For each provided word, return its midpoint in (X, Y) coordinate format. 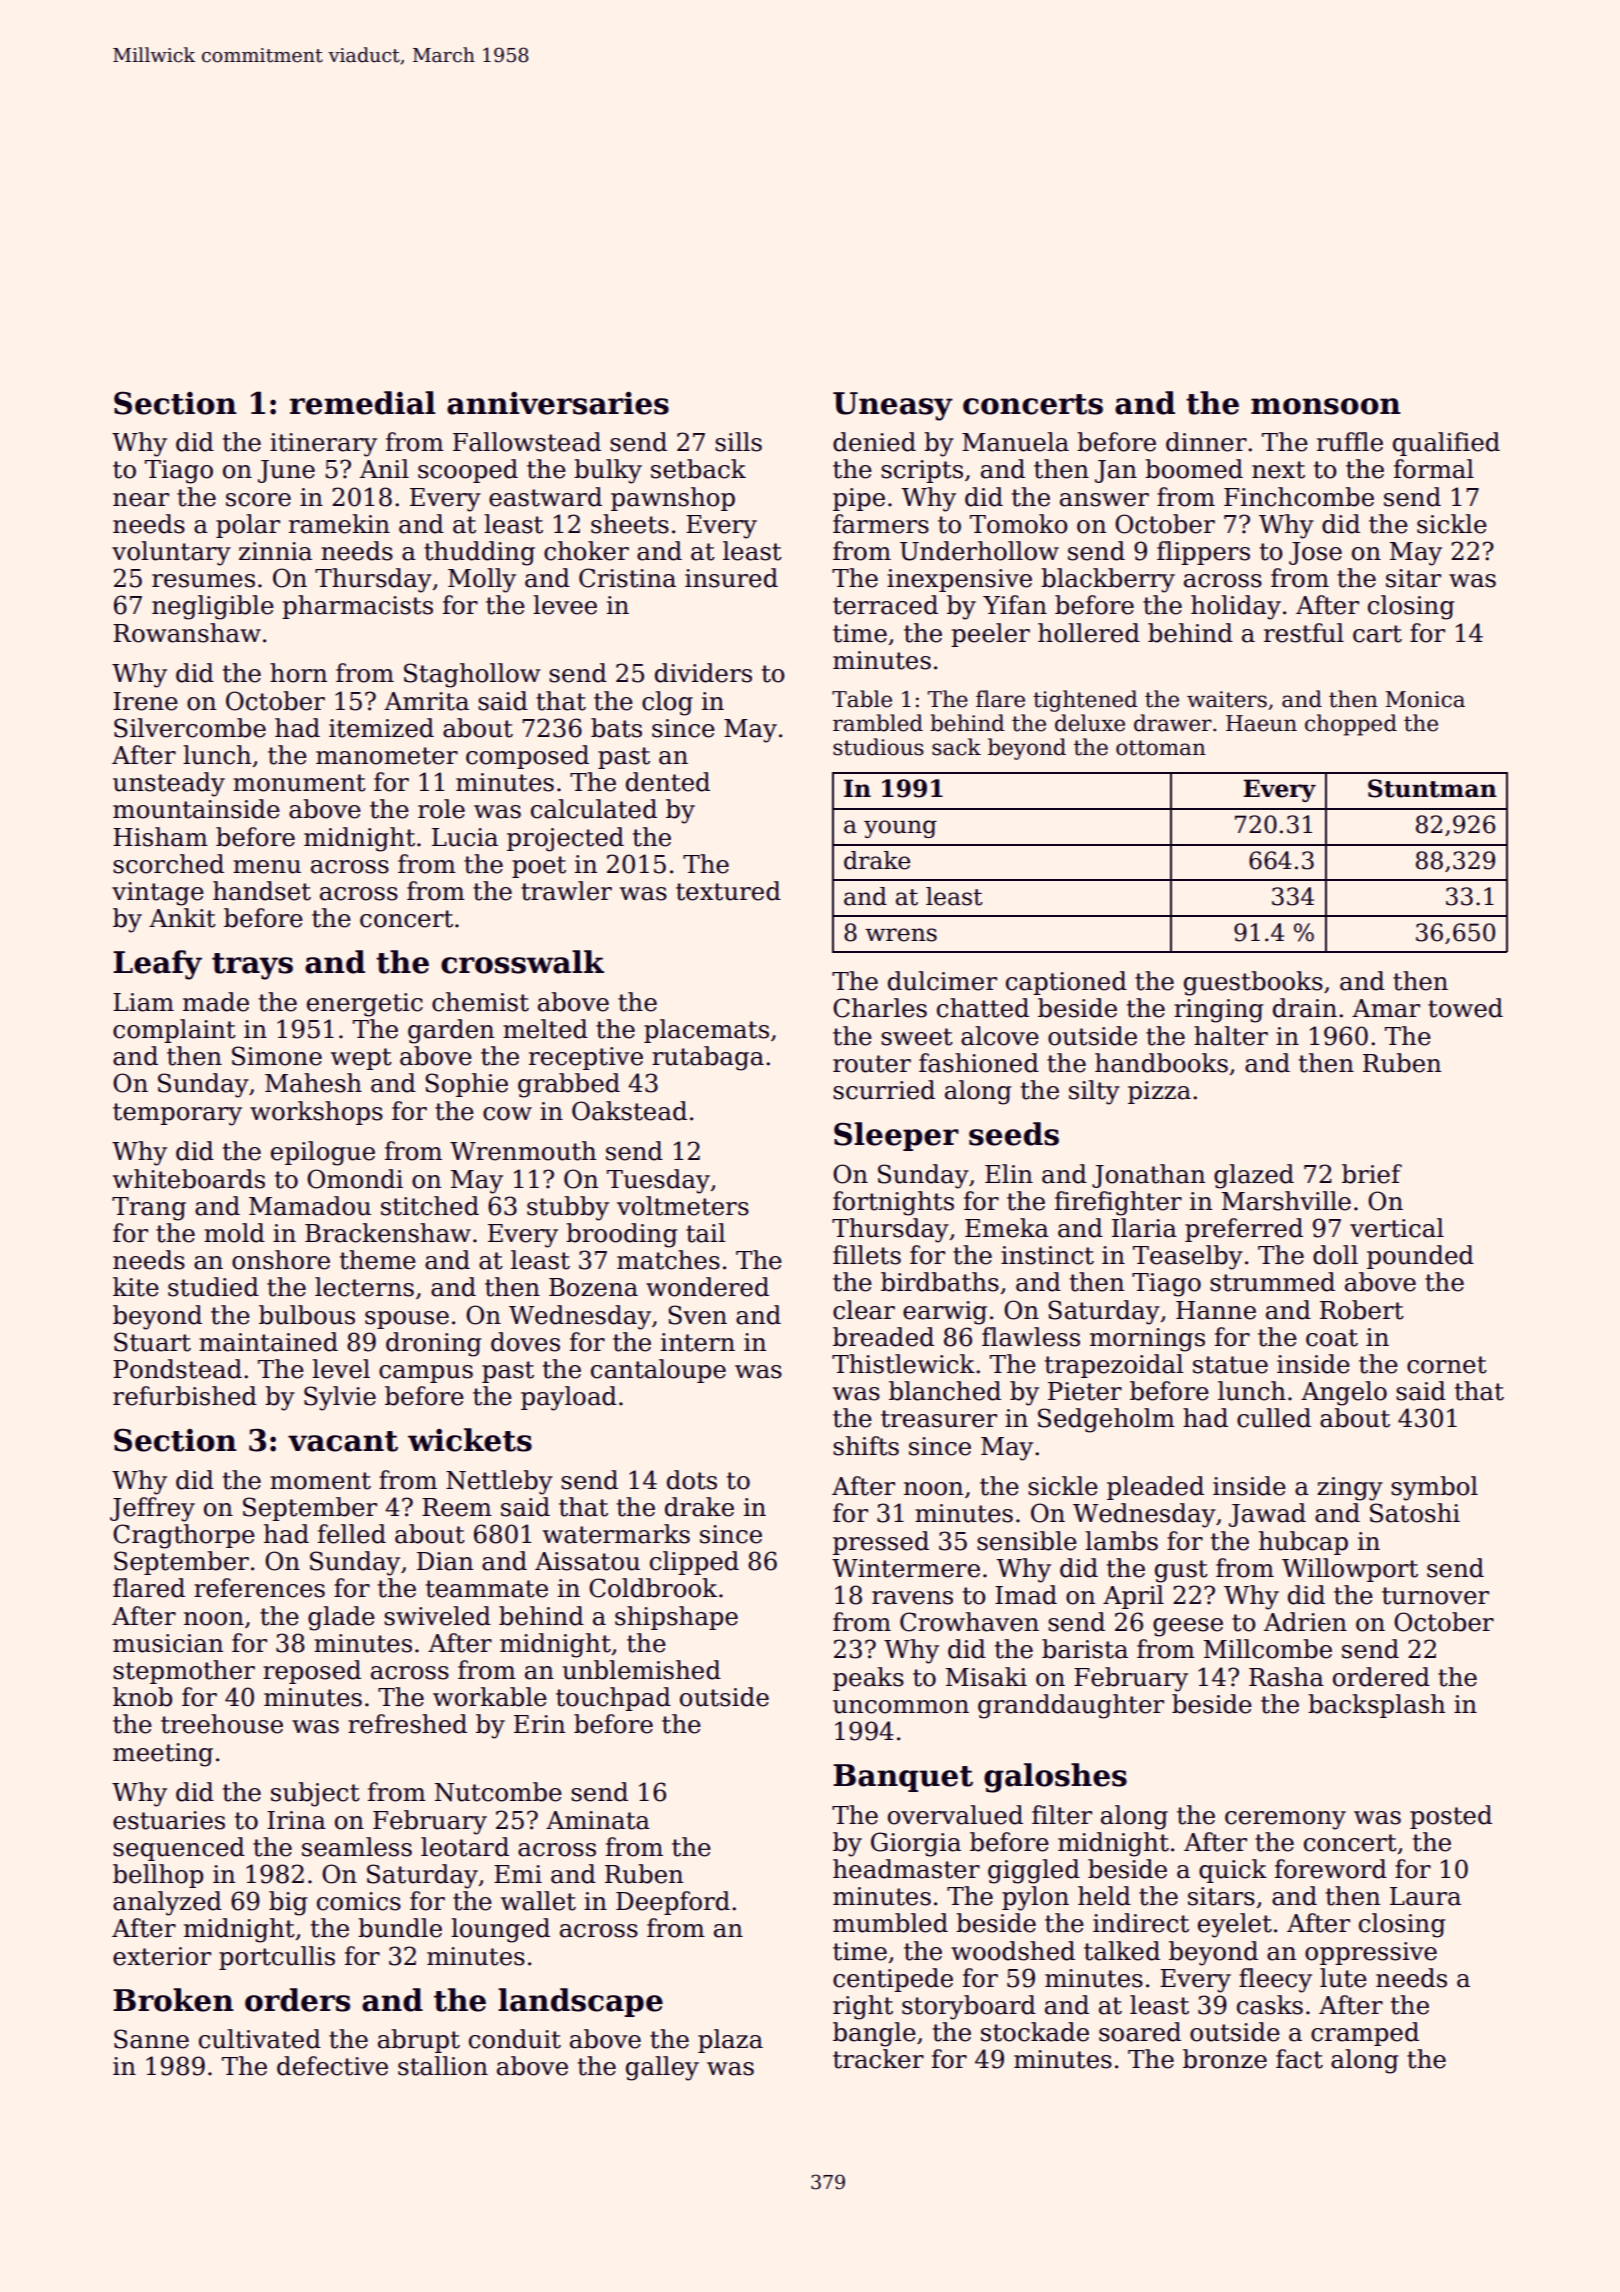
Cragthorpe (184, 1536)
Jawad (1267, 1515)
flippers (1203, 553)
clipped (694, 1563)
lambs (1121, 1541)
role (441, 809)
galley (662, 2068)
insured (731, 578)
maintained (268, 1342)
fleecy (1275, 1980)
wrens (901, 935)
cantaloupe (658, 1371)
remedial (363, 403)
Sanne (151, 2039)
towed (1465, 1008)
